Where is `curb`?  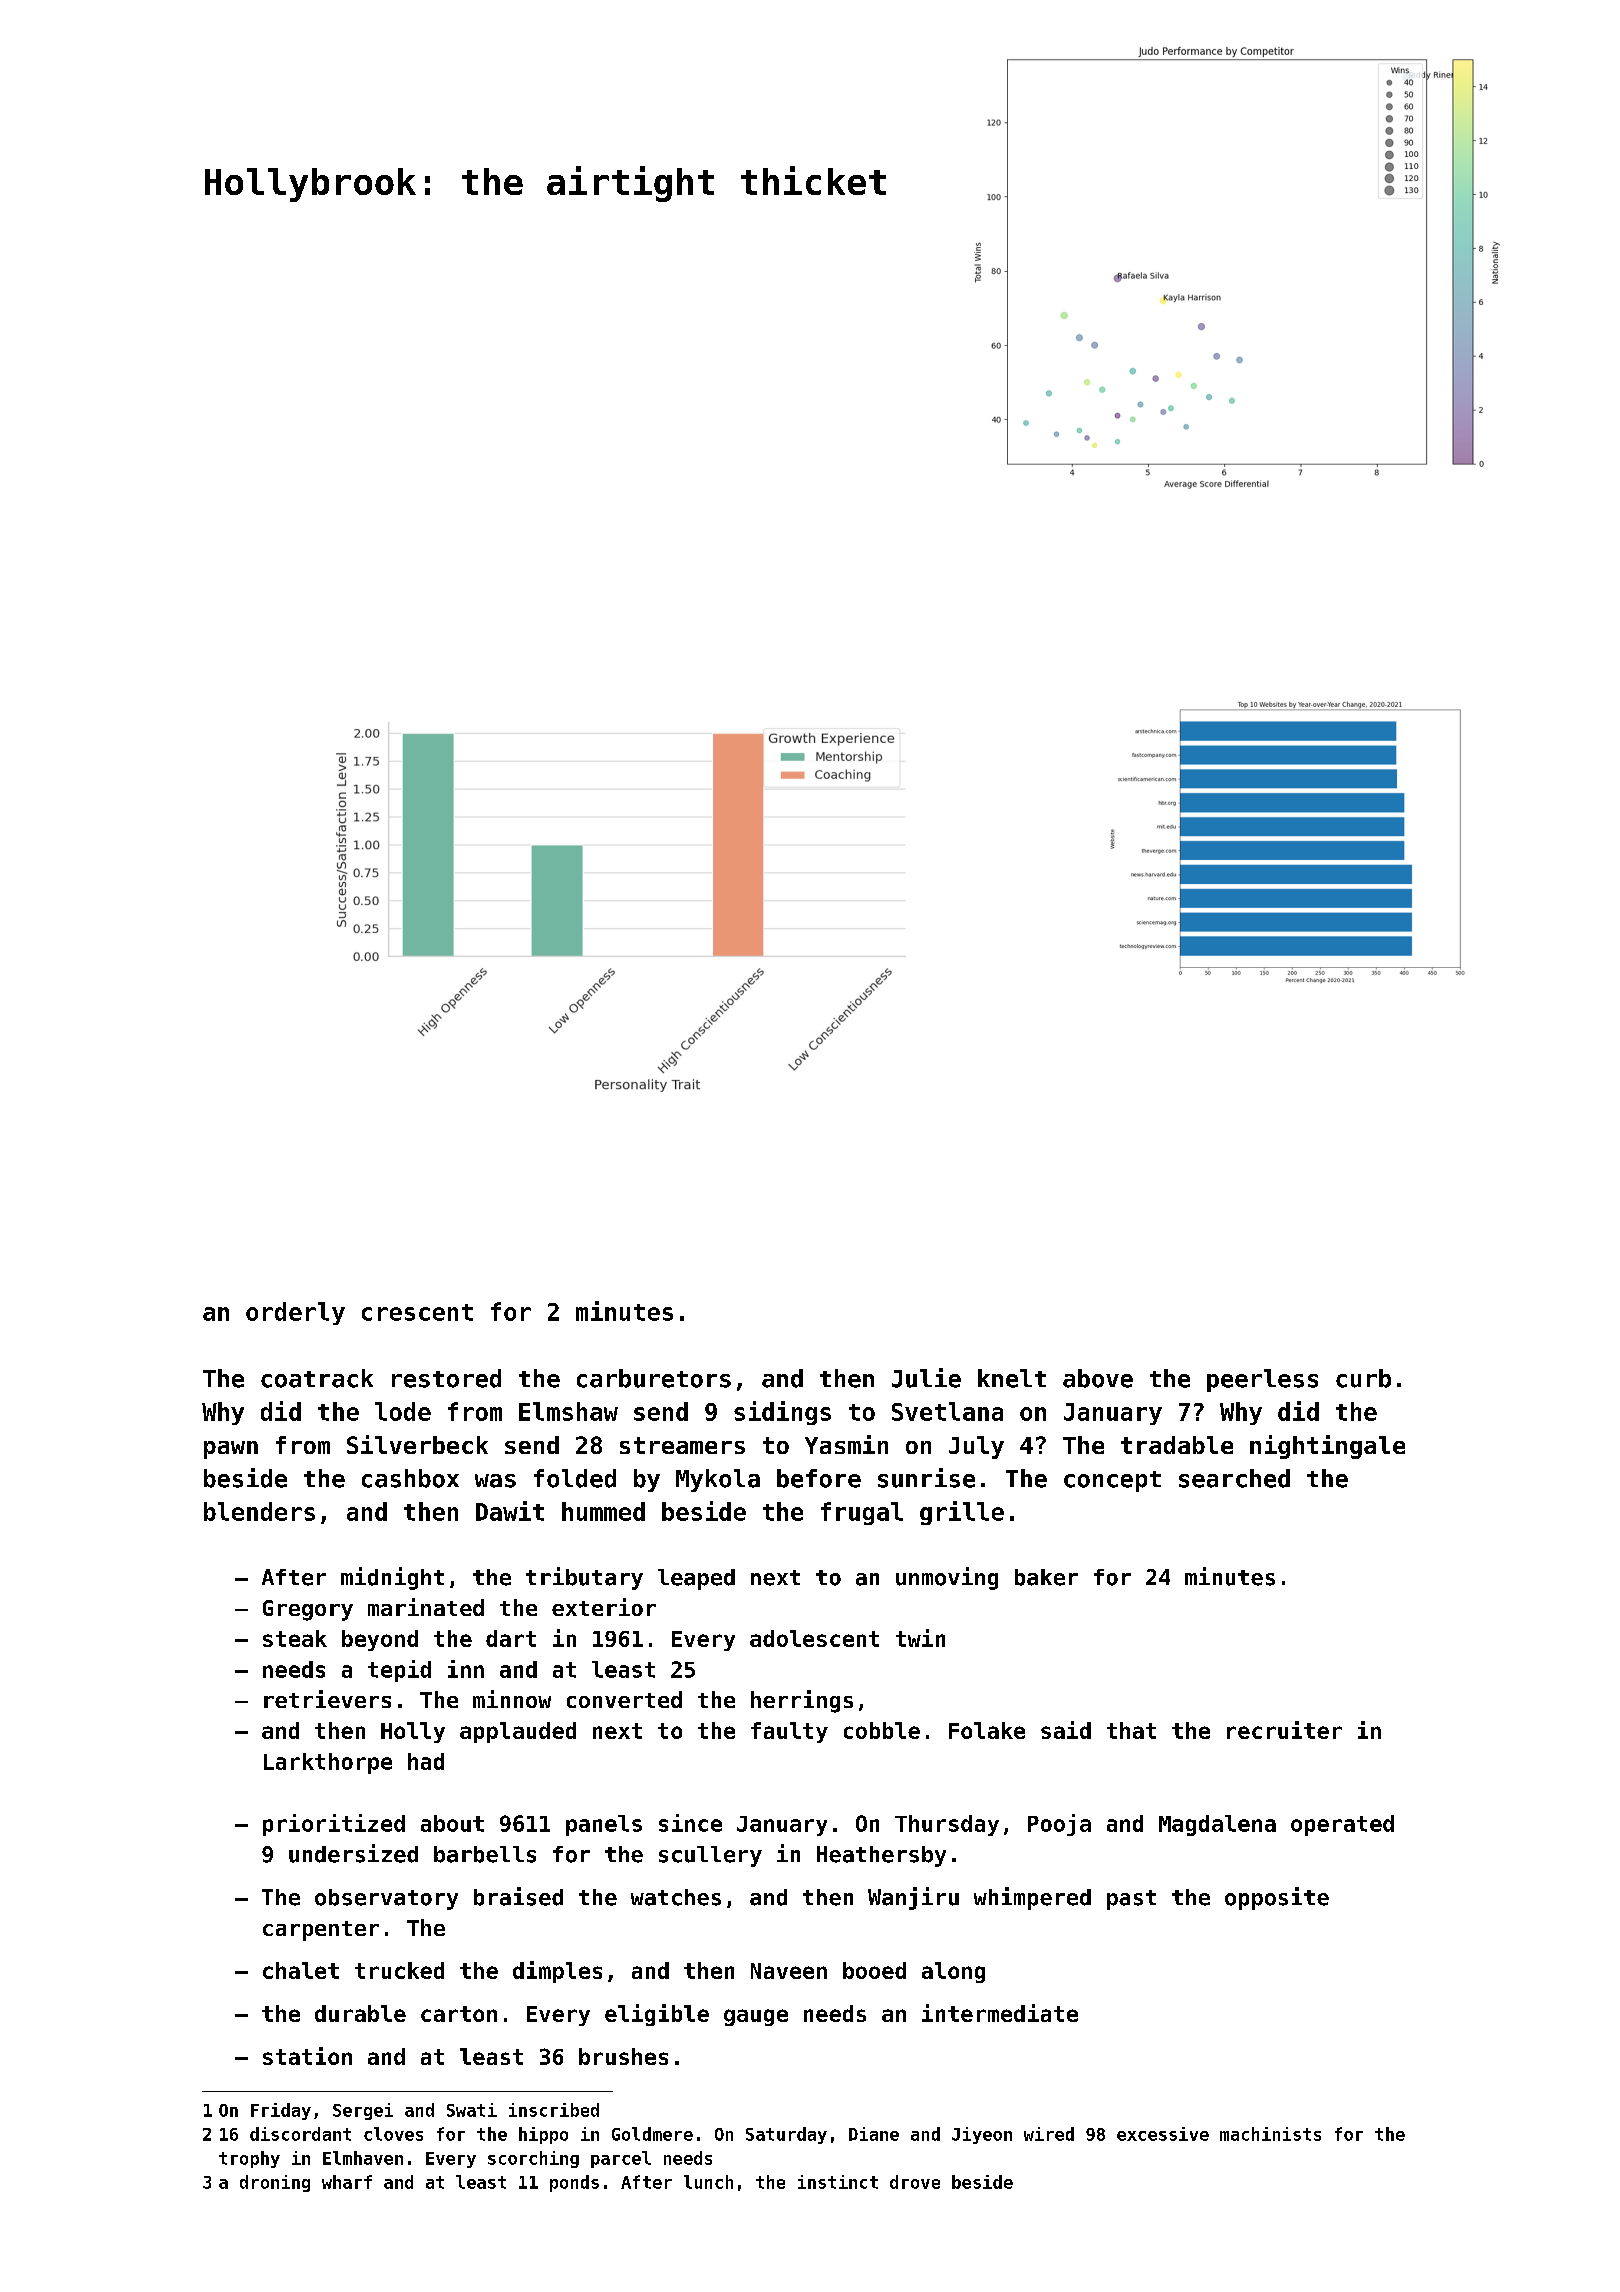 curb is located at coordinates (1363, 1378).
